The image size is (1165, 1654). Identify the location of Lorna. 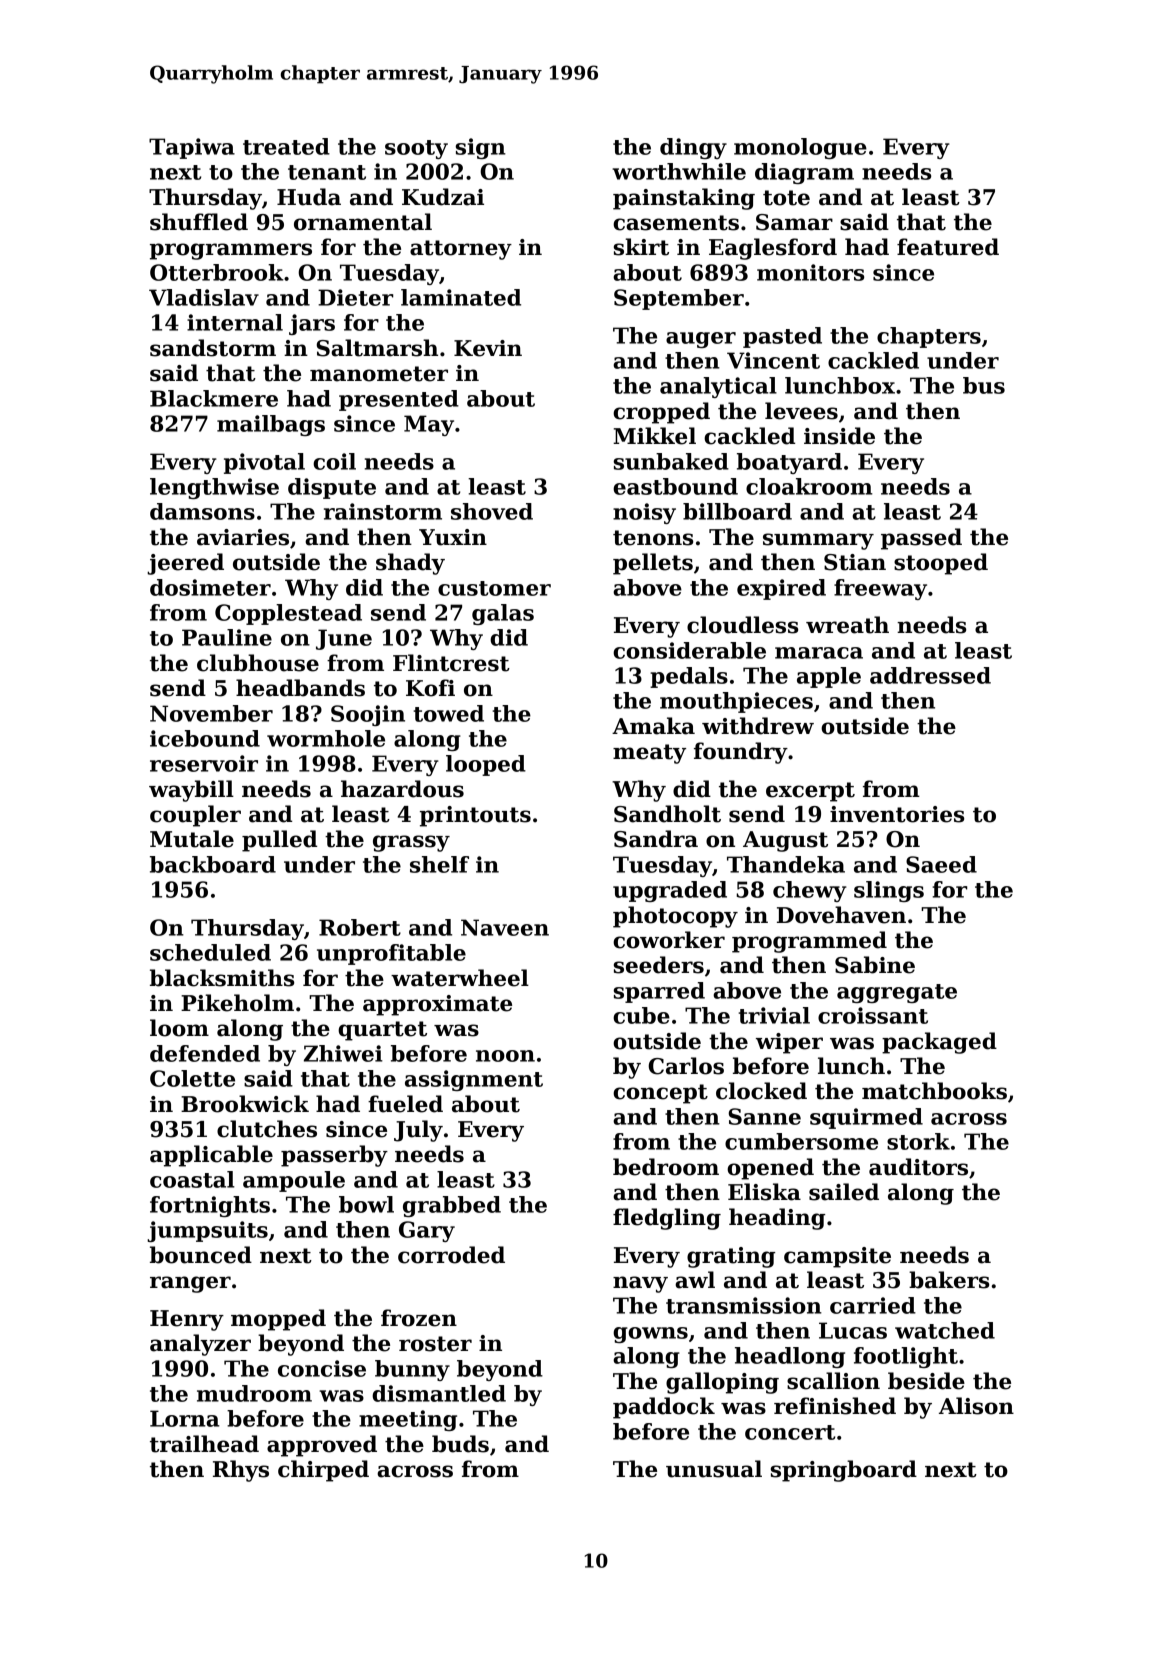
(185, 1418).
